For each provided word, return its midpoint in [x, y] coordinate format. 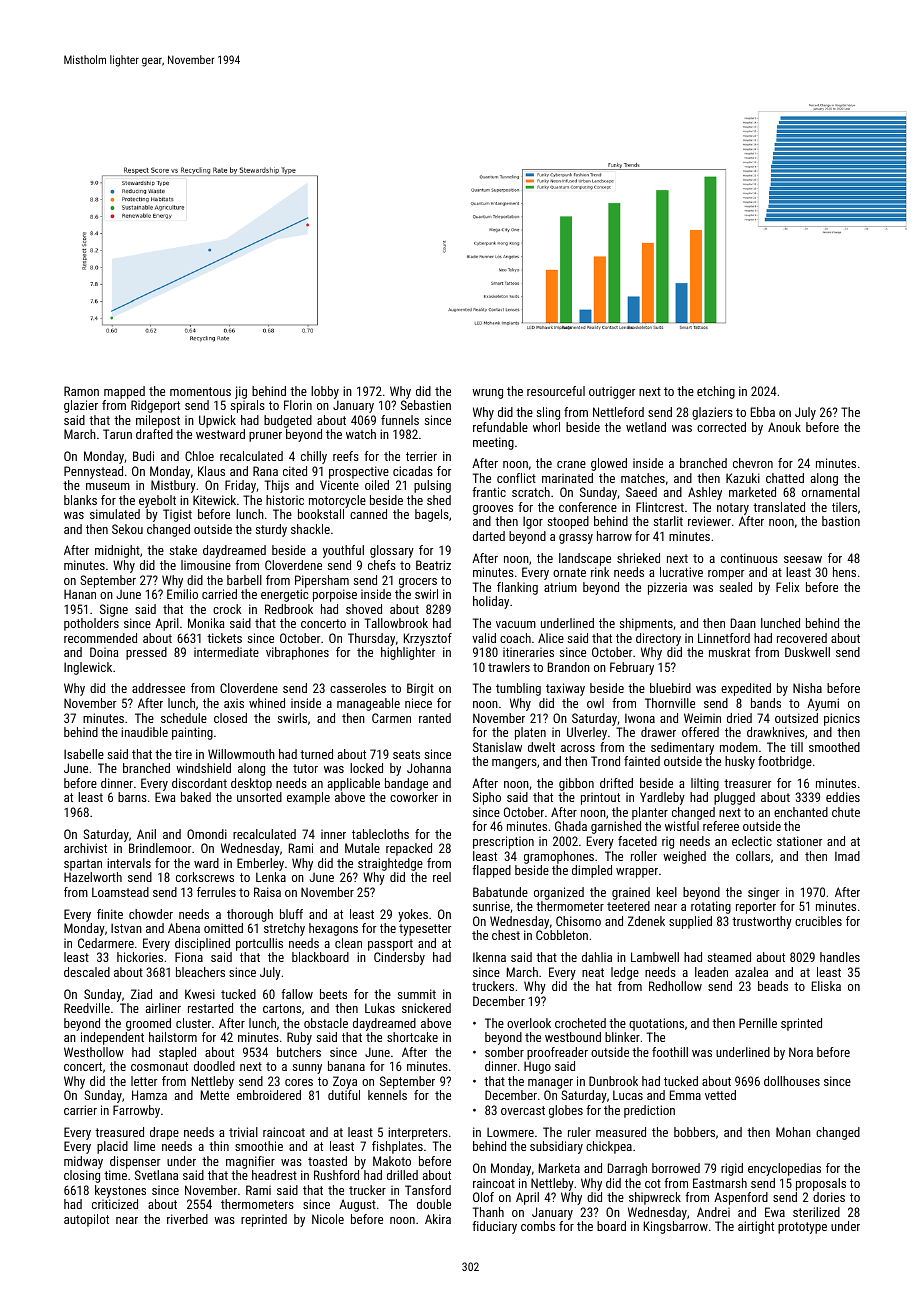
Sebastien [426, 405]
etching [716, 392]
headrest [274, 1175]
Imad [847, 856]
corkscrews [205, 877]
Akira [438, 1219]
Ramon [81, 391]
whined [267, 703]
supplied [690, 922]
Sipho [487, 798]
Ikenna [489, 957]
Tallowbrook [396, 623]
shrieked [638, 558]
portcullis [259, 944]
